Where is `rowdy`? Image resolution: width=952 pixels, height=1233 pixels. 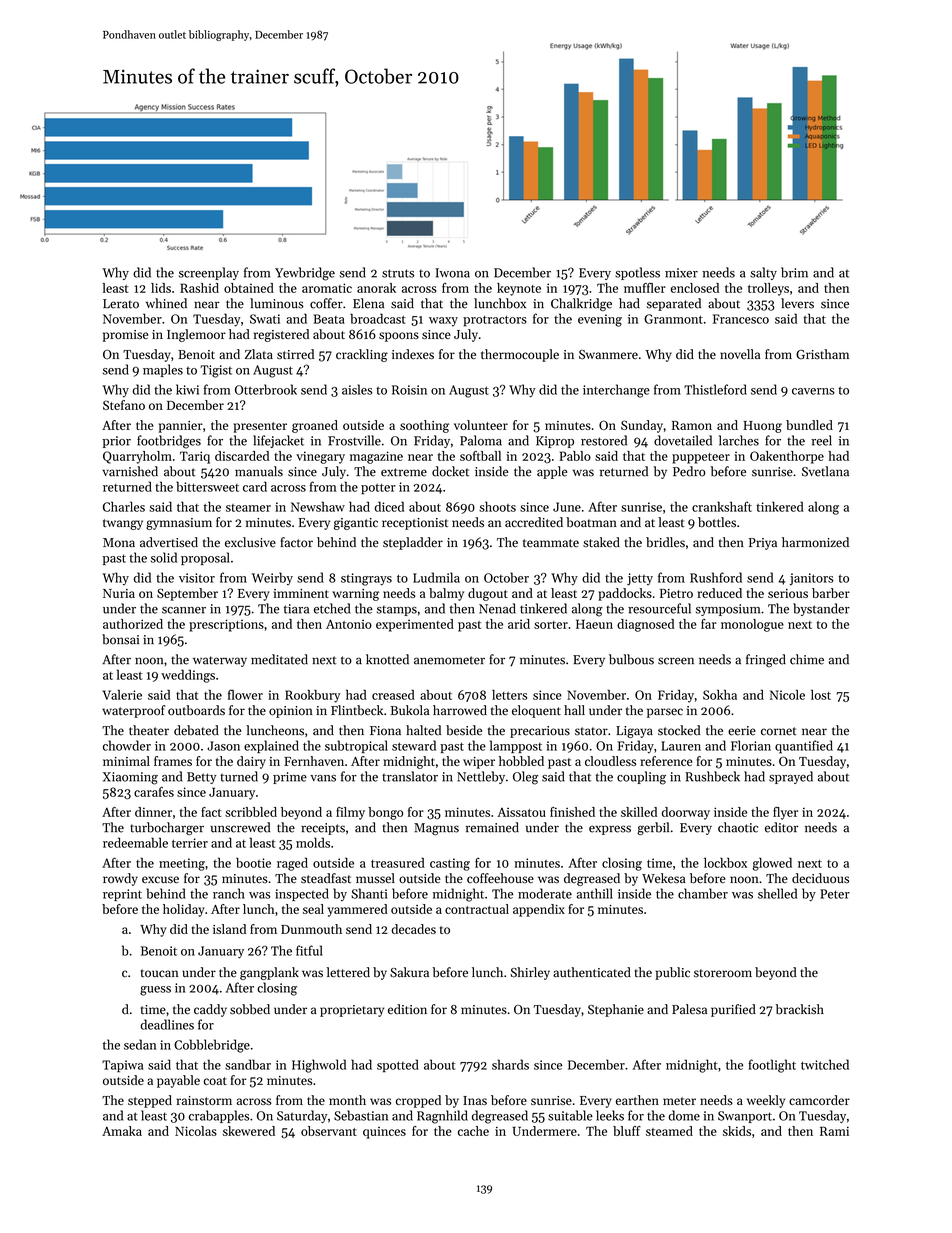
rowdy is located at coordinates (120, 879).
